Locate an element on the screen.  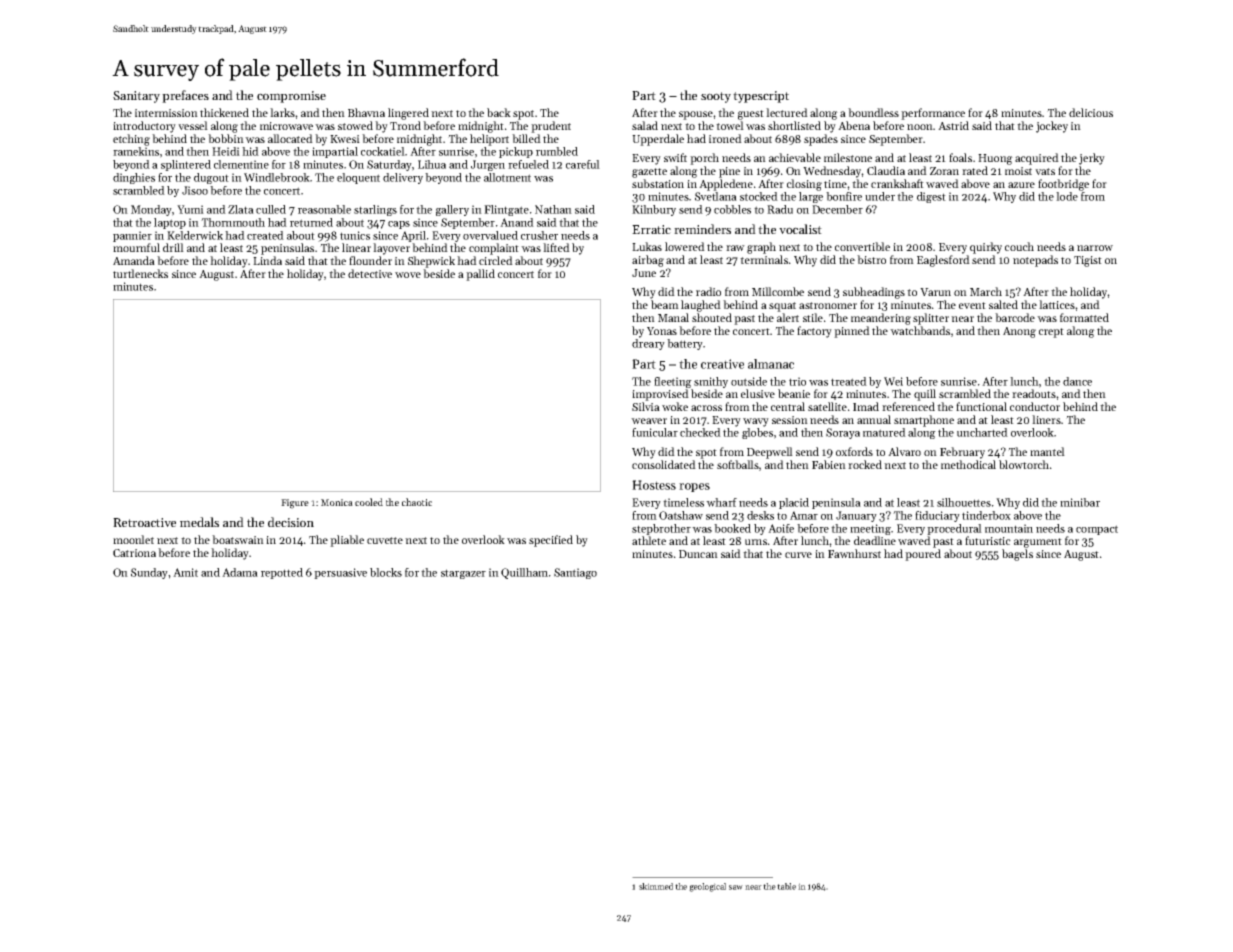
Linda is located at coordinates (267, 260).
